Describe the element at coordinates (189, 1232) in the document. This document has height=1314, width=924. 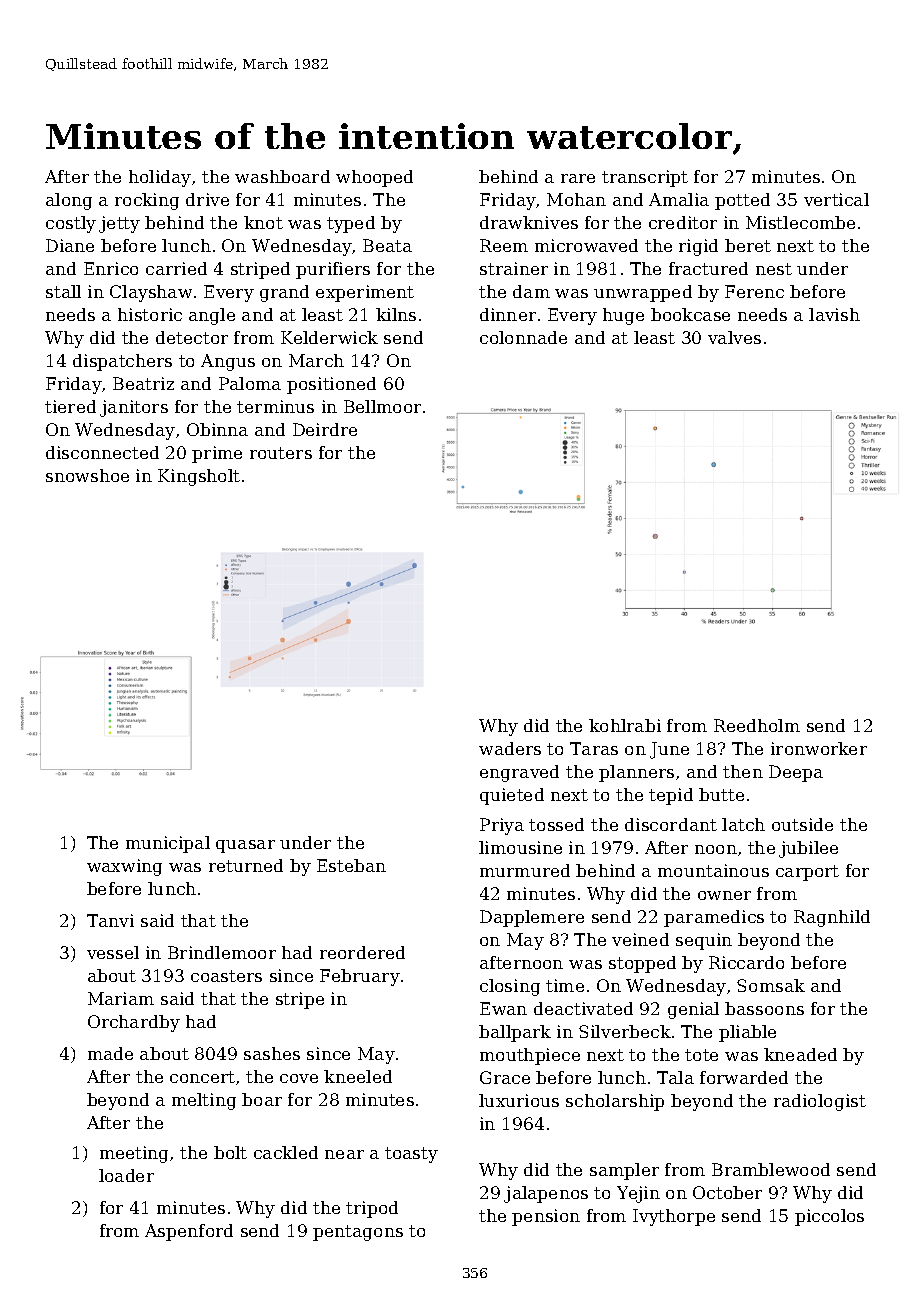
I see `Aspenford` at that location.
